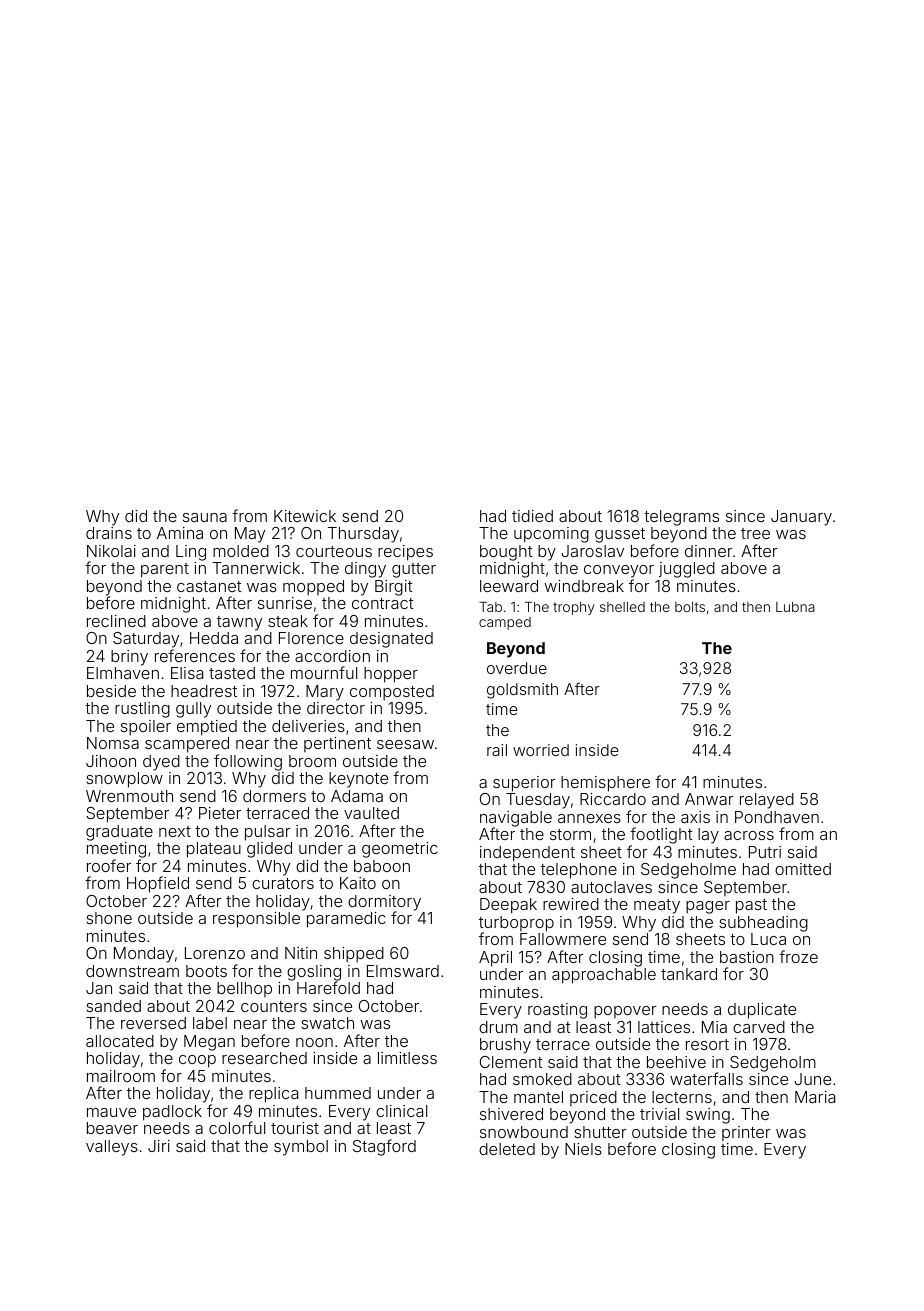 The width and height of the image is (924, 1311). I want to click on Jiri, so click(159, 1146).
